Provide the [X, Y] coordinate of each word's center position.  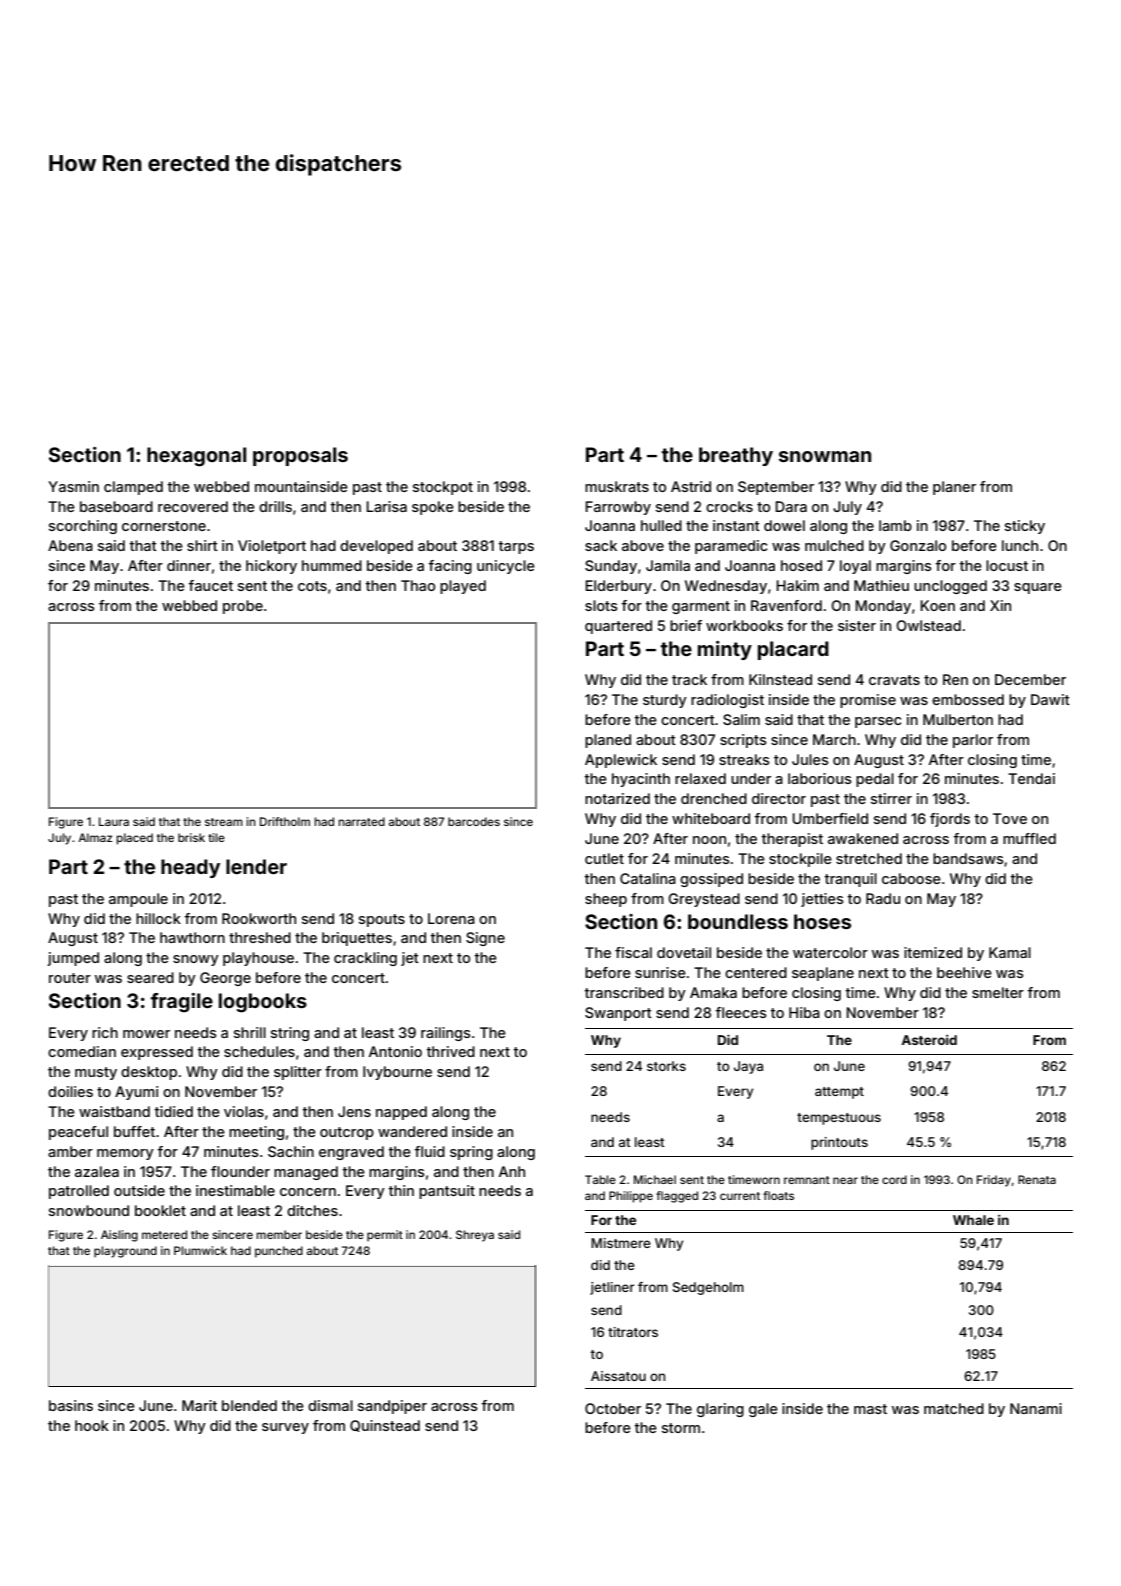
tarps [516, 547]
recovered [193, 506]
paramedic [731, 547]
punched [279, 1252]
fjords [950, 820]
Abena [70, 545]
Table [600, 1179]
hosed [801, 565]
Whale [973, 1220]
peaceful [78, 1133]
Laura [114, 821]
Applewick [621, 761]
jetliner [612, 1288]
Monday [883, 607]
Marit [199, 1405]
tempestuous [839, 1119]
